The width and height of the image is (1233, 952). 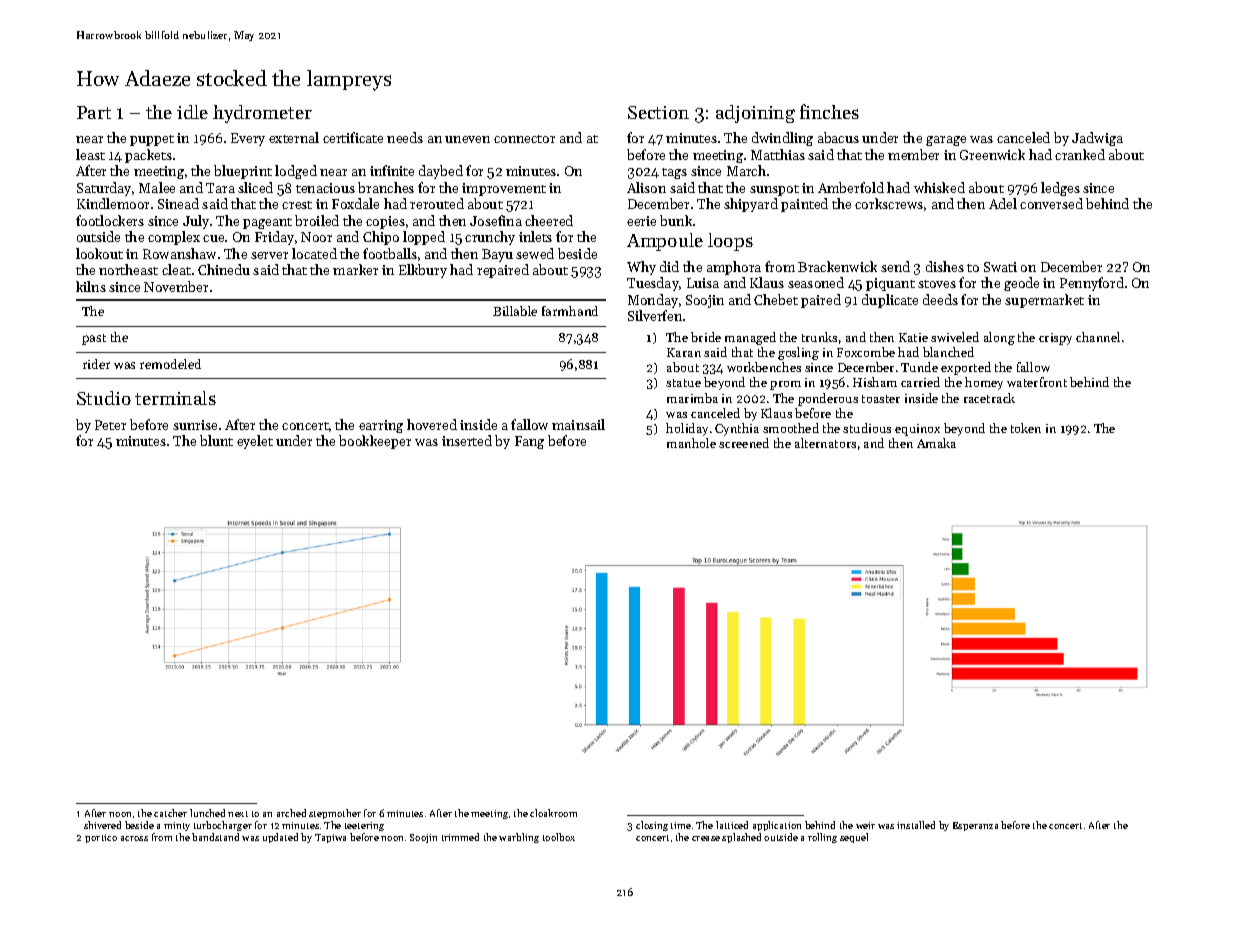 I want to click on alternators, so click(x=825, y=443).
